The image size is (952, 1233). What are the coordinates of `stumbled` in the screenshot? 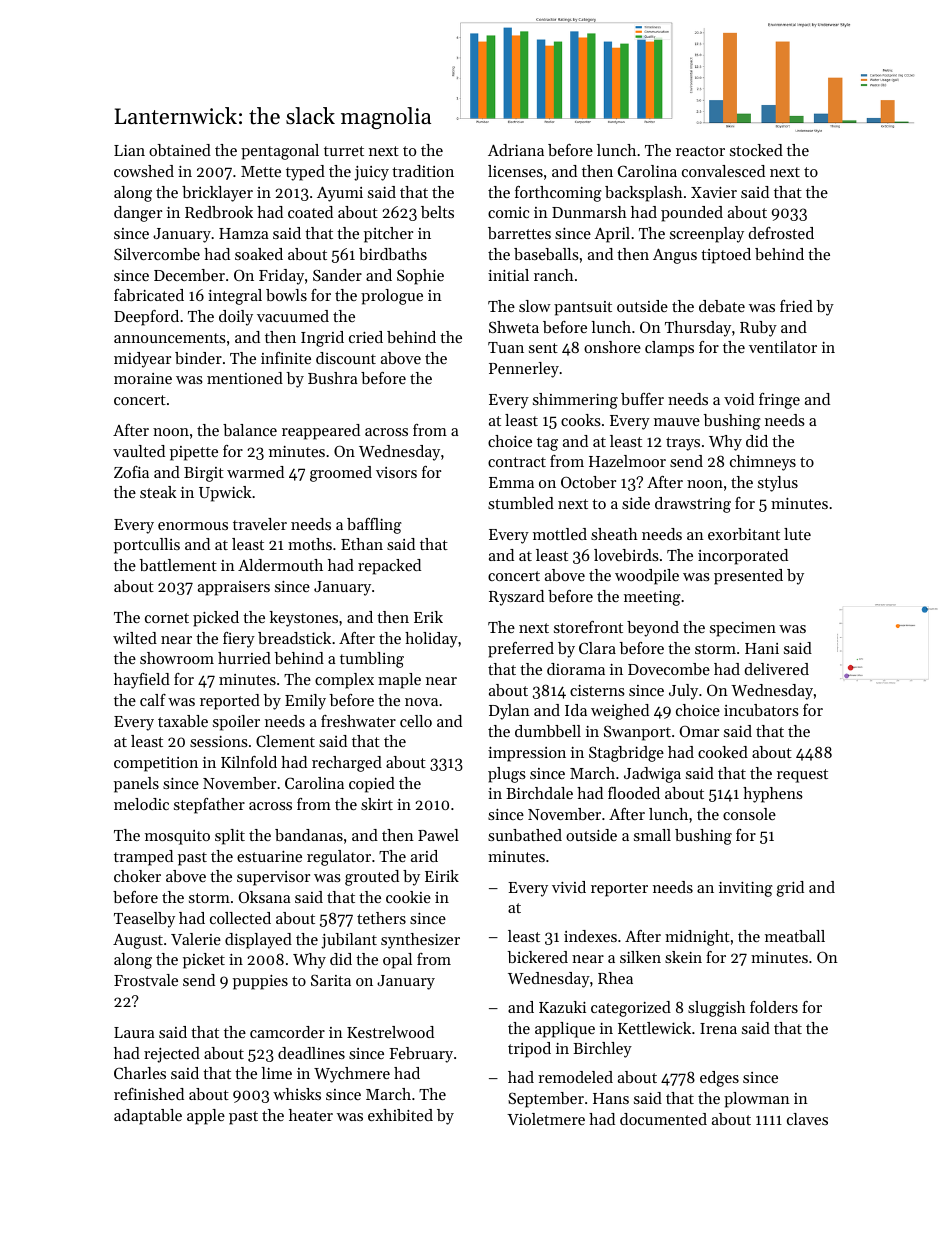 It's located at (521, 503).
